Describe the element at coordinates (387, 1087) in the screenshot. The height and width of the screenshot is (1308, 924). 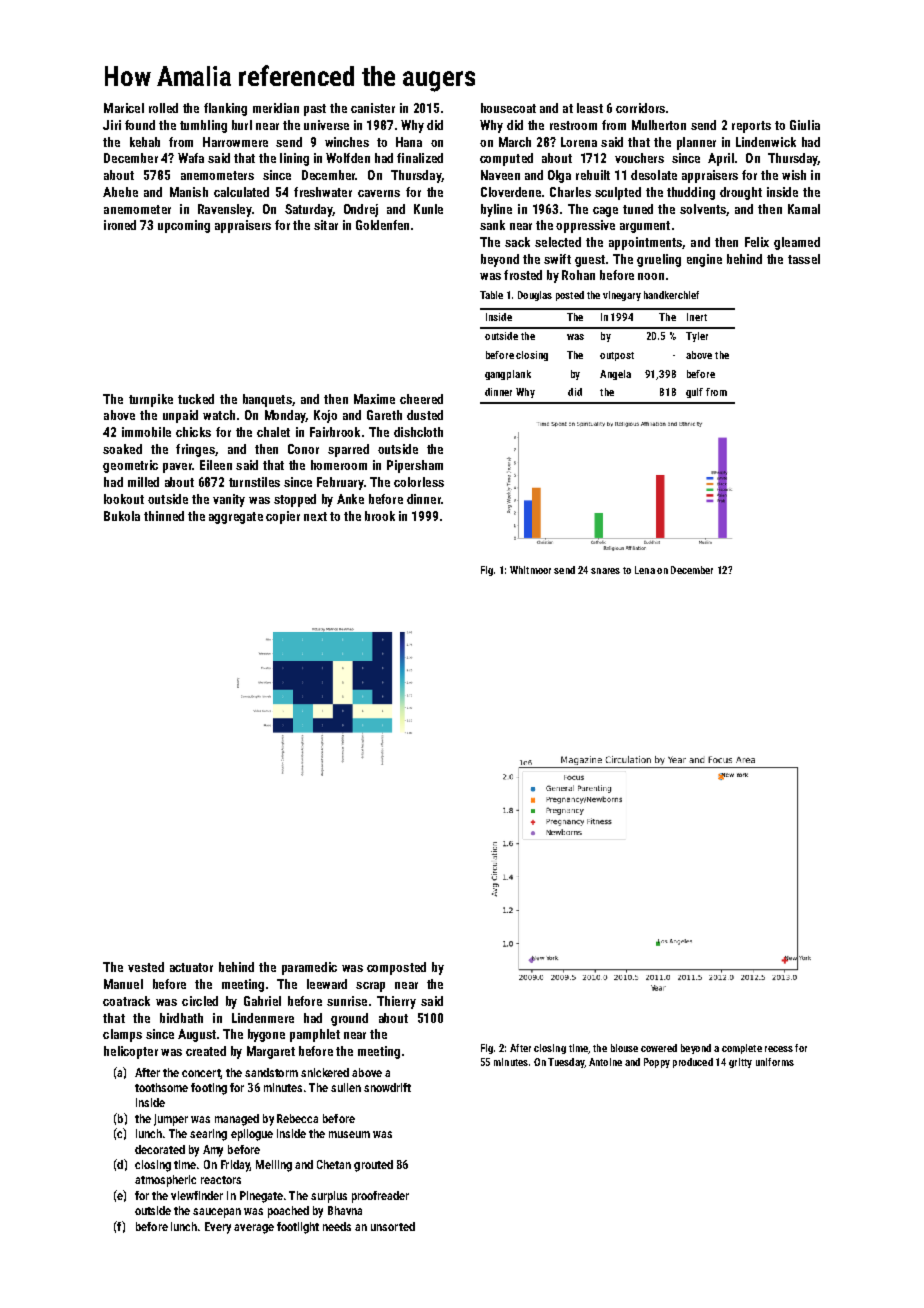
I see `snowdrift` at that location.
